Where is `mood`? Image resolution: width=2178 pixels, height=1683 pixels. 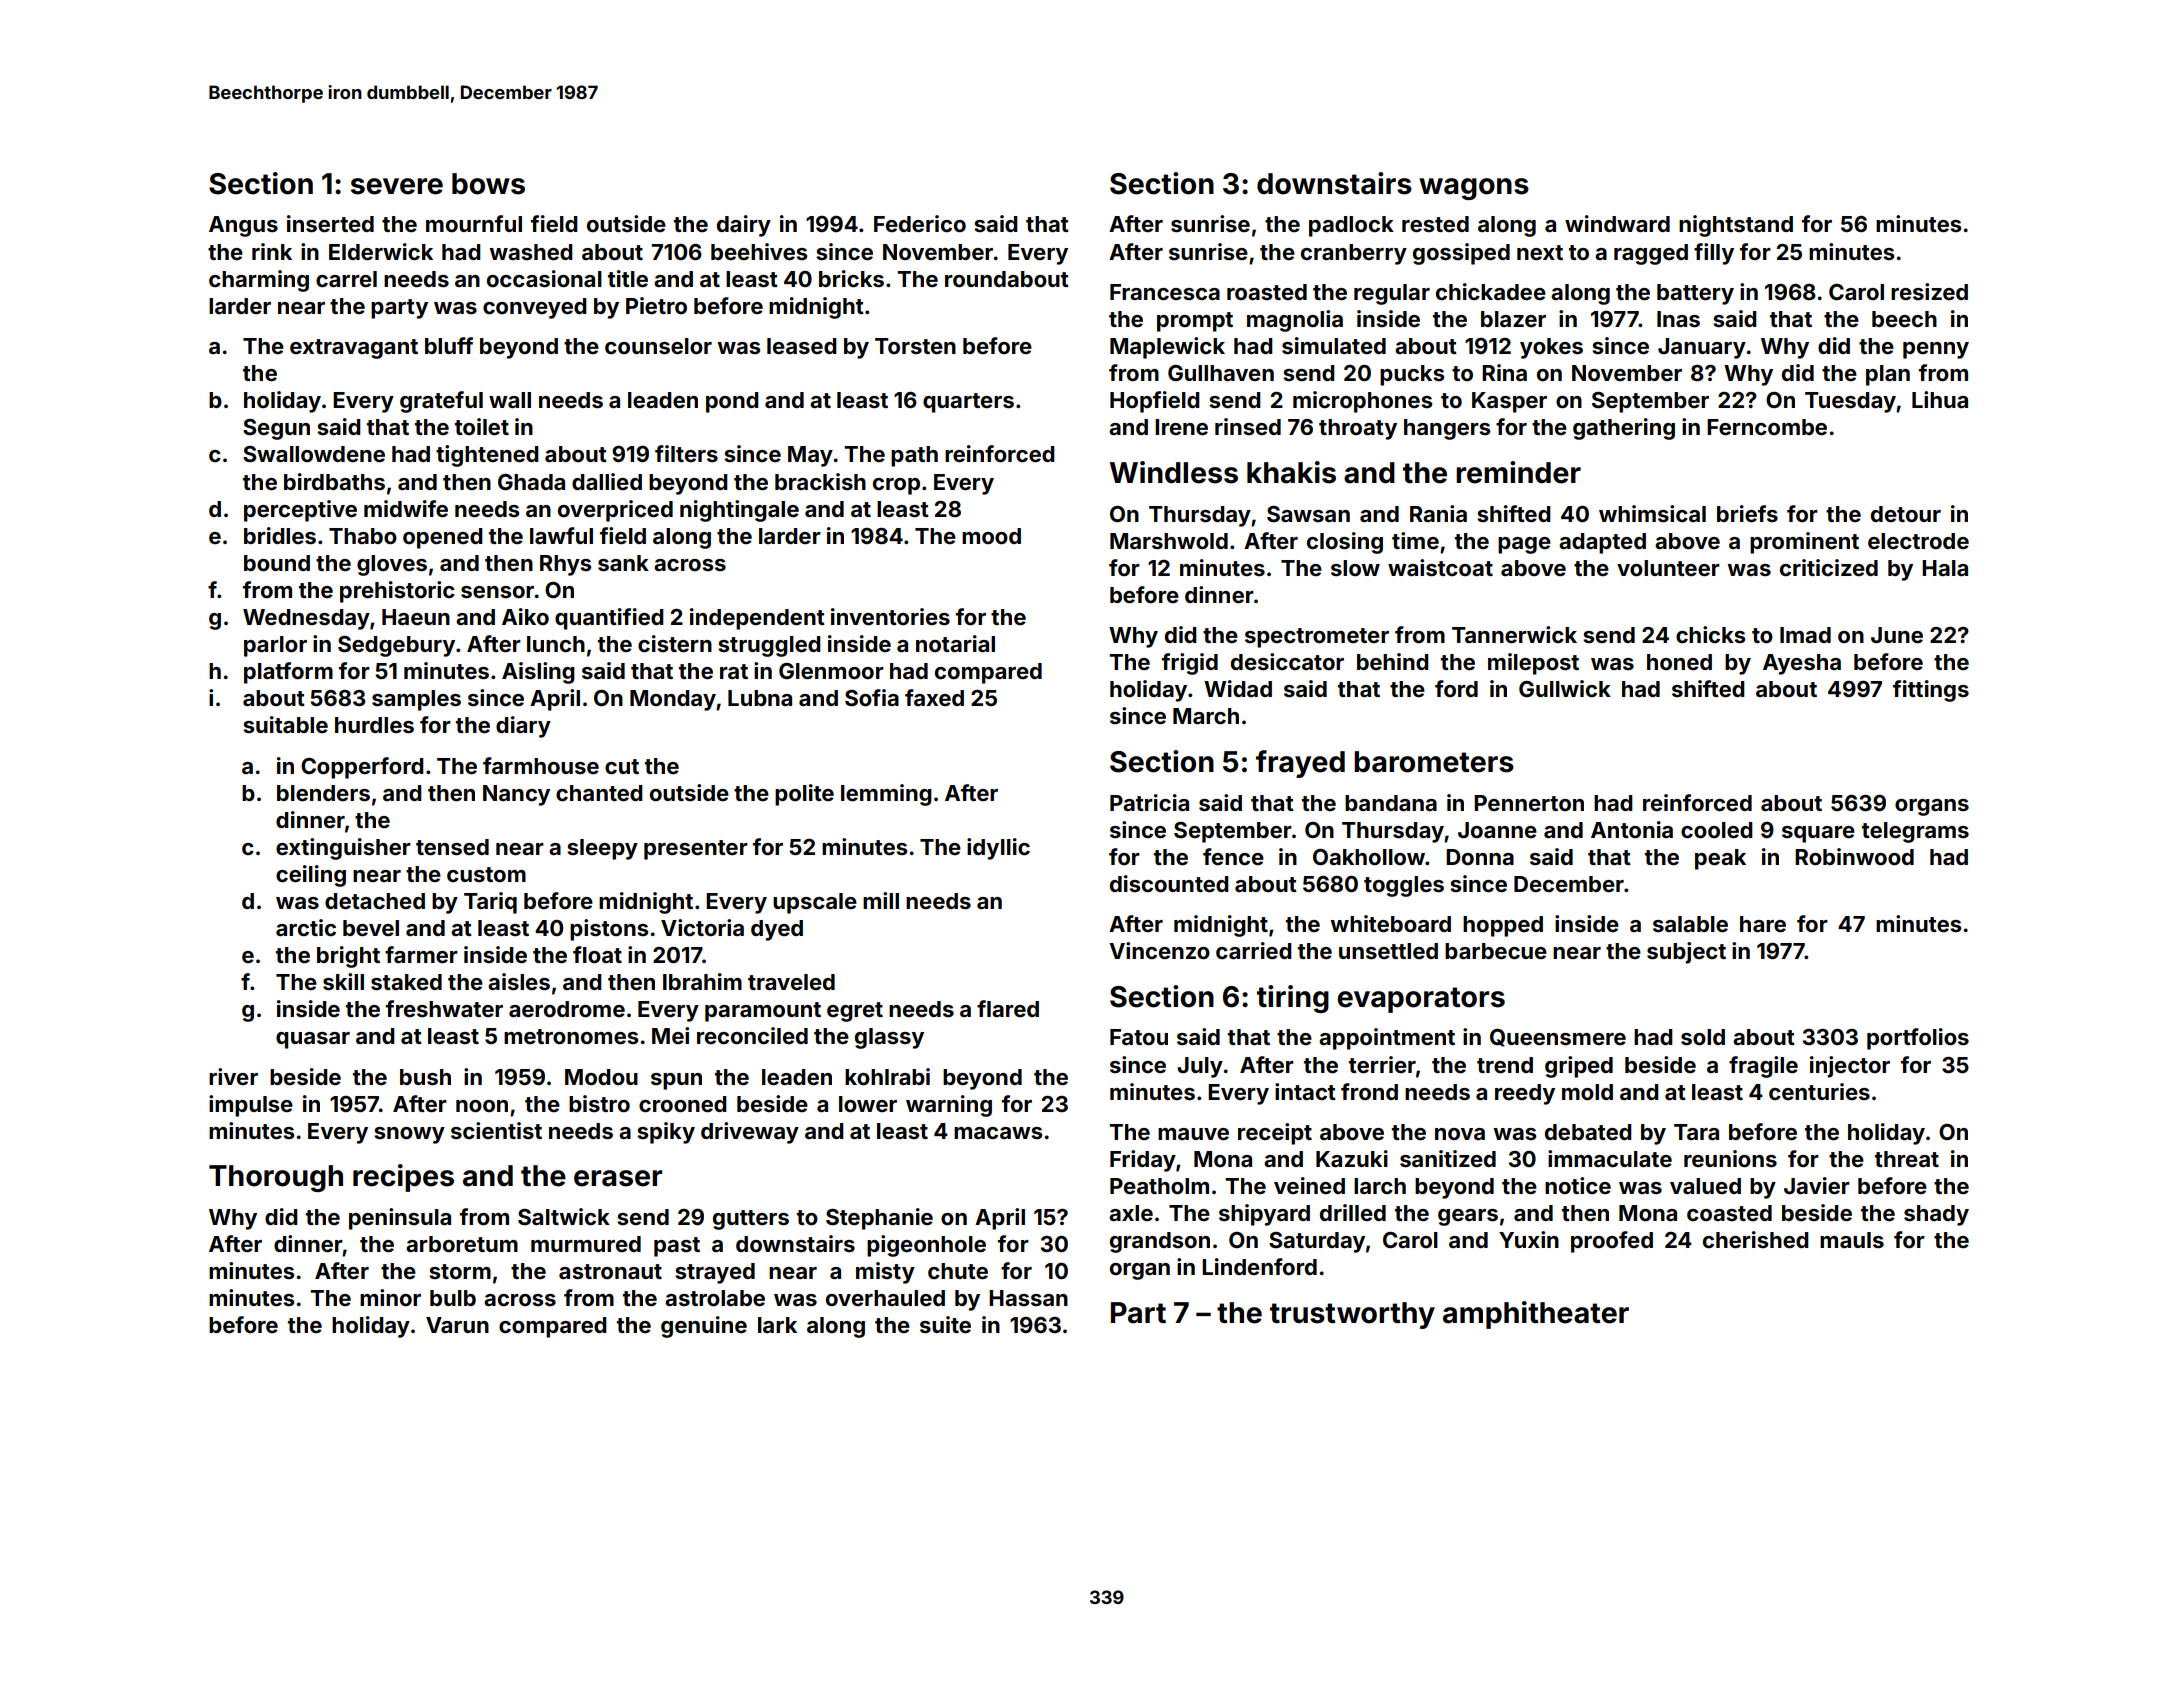 mood is located at coordinates (991, 536).
